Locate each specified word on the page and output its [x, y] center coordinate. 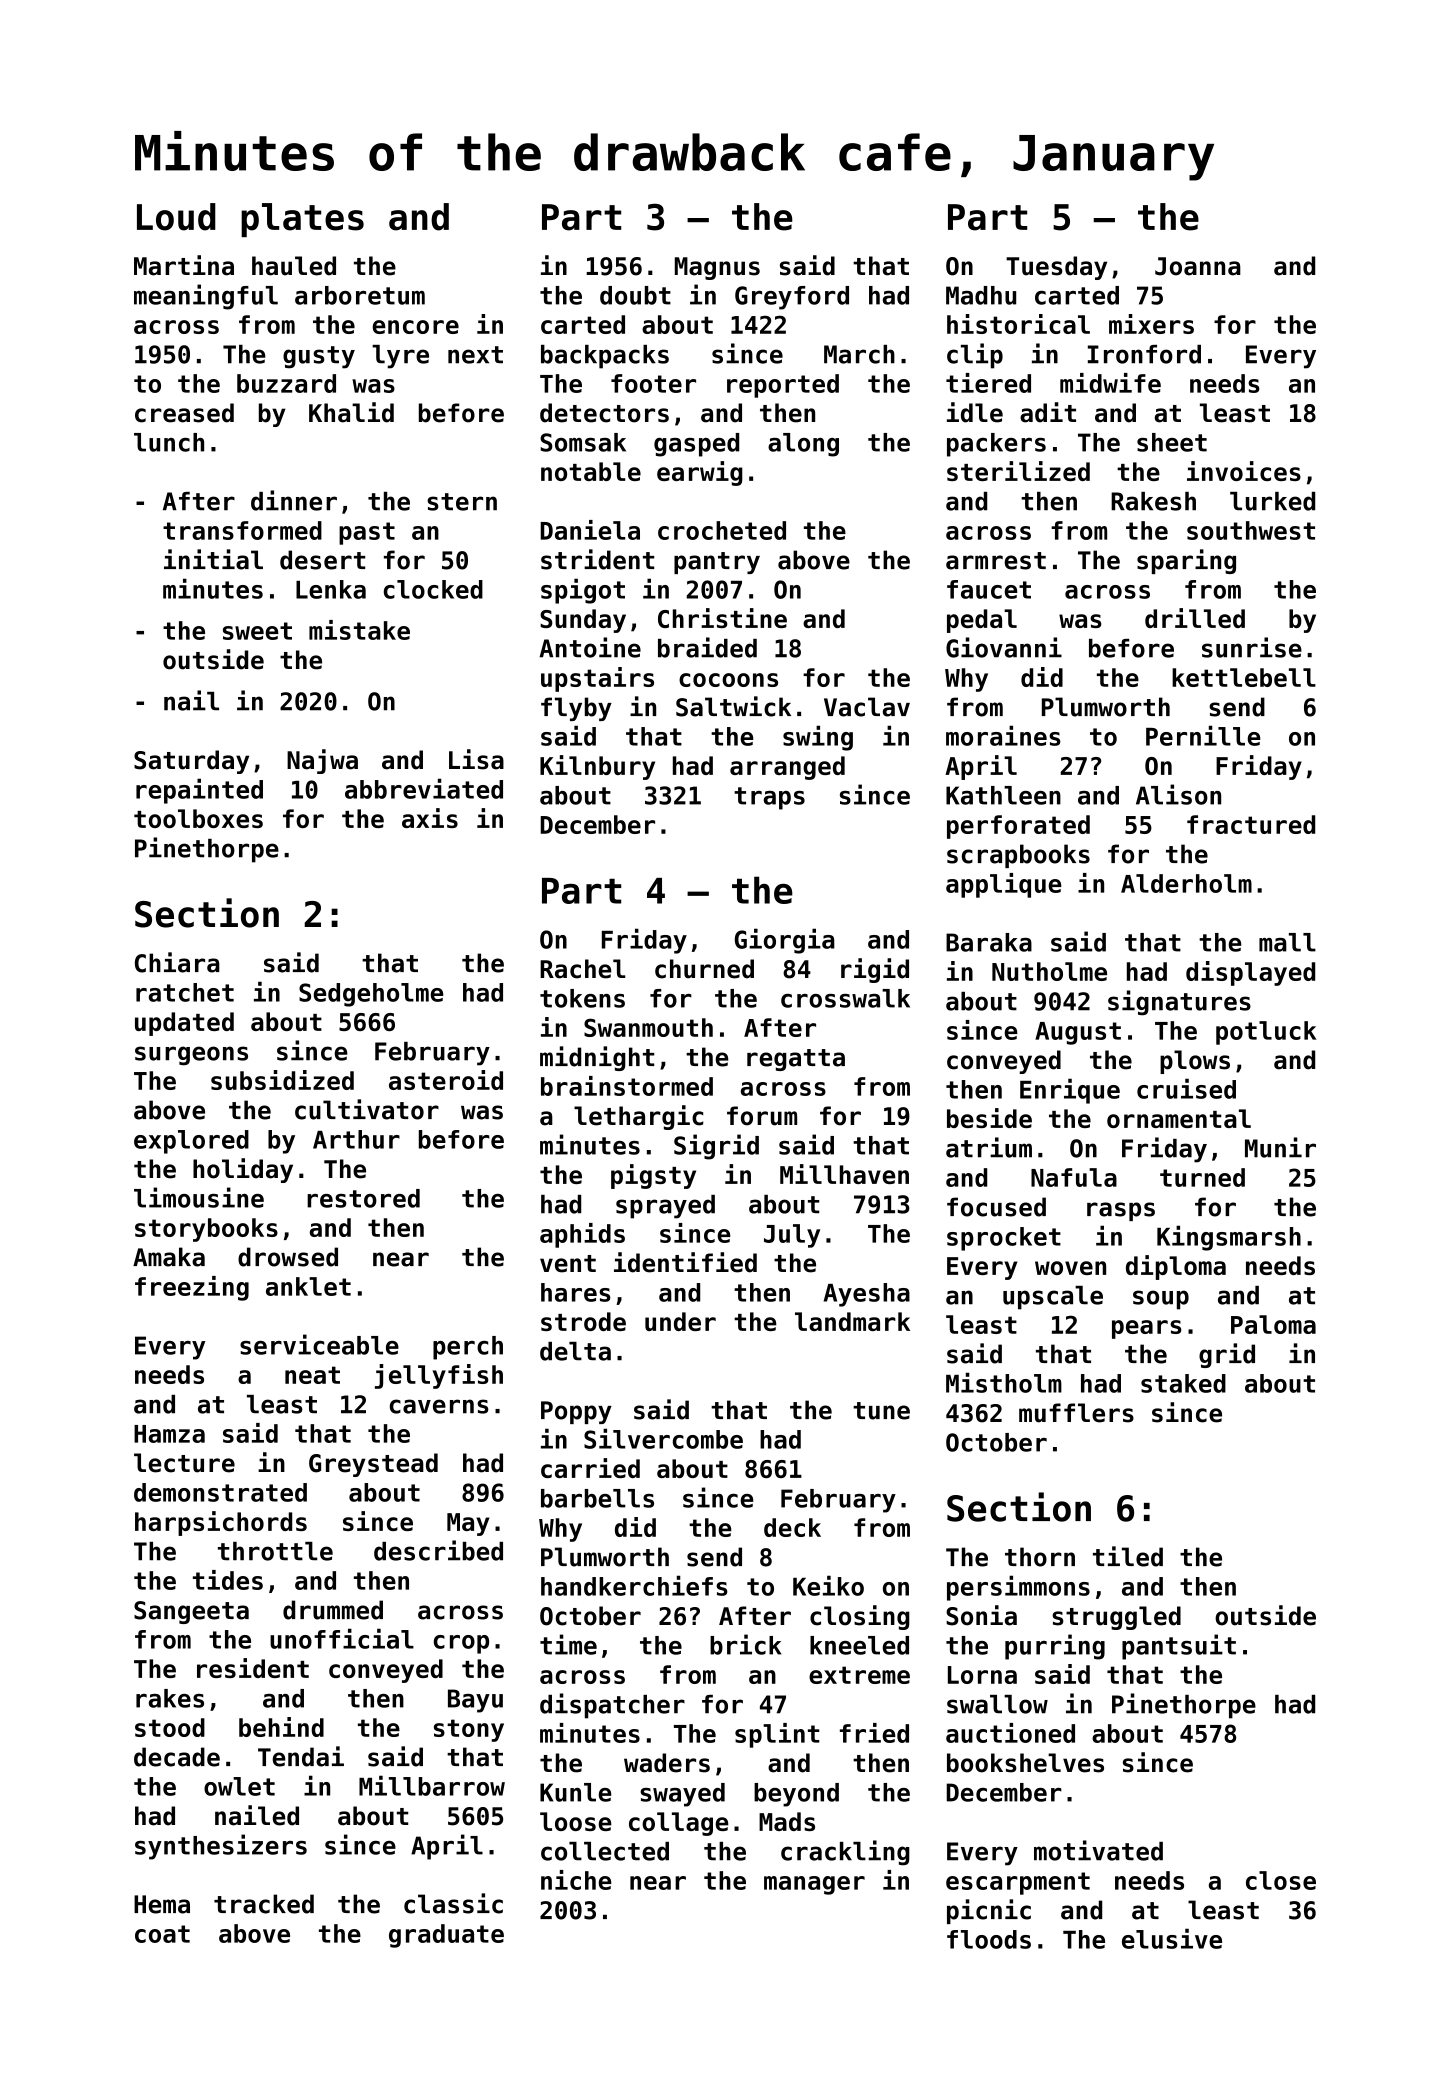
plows [1195, 1062]
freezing [192, 1288]
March [859, 354]
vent [568, 1264]
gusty [319, 357]
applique [1004, 885]
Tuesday [1056, 268]
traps [769, 798]
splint [777, 1735]
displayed [1250, 973]
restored [363, 1198]
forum [762, 1116]
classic [453, 1903]
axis [430, 818]
